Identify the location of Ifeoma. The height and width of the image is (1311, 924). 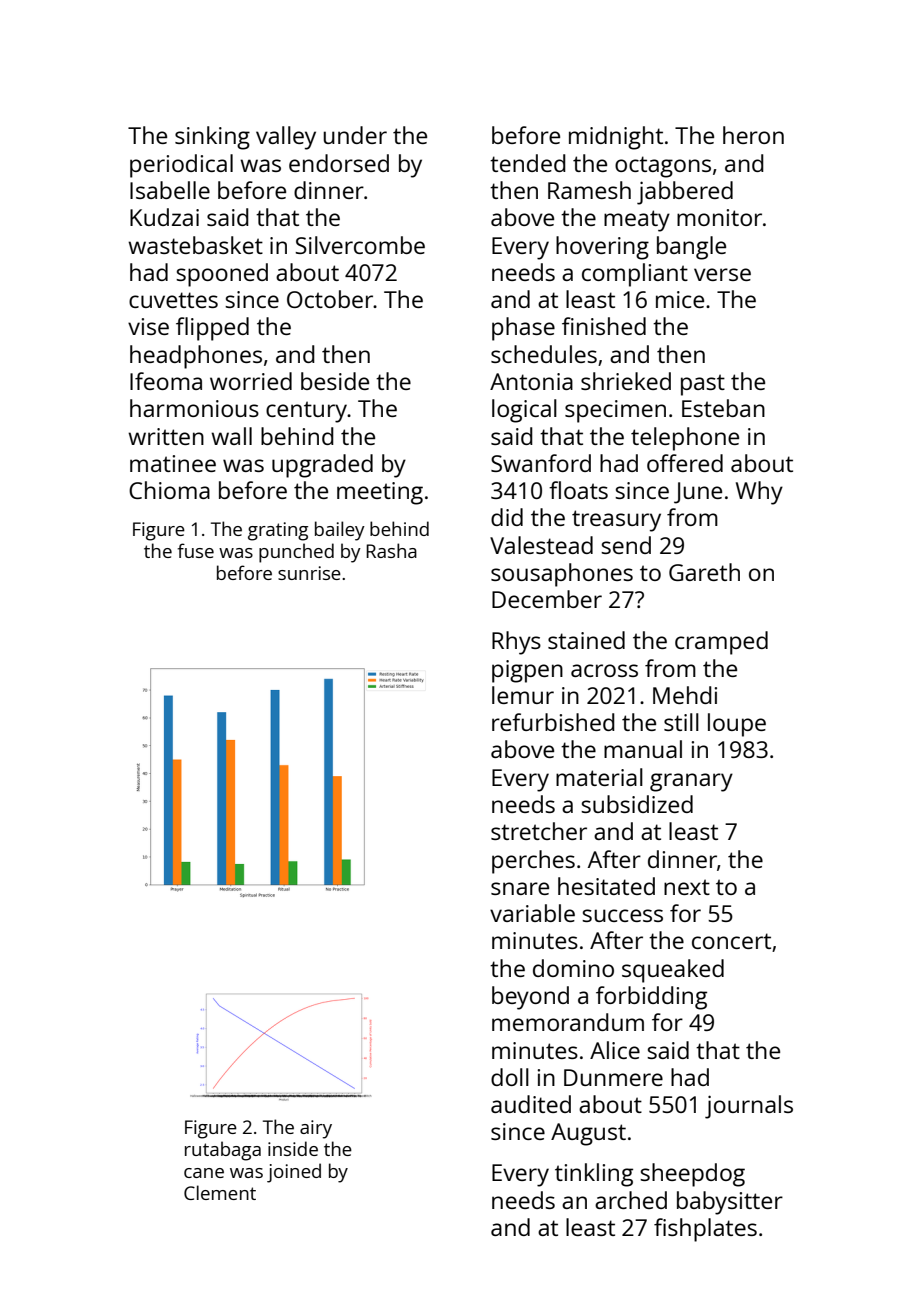
(166, 381).
